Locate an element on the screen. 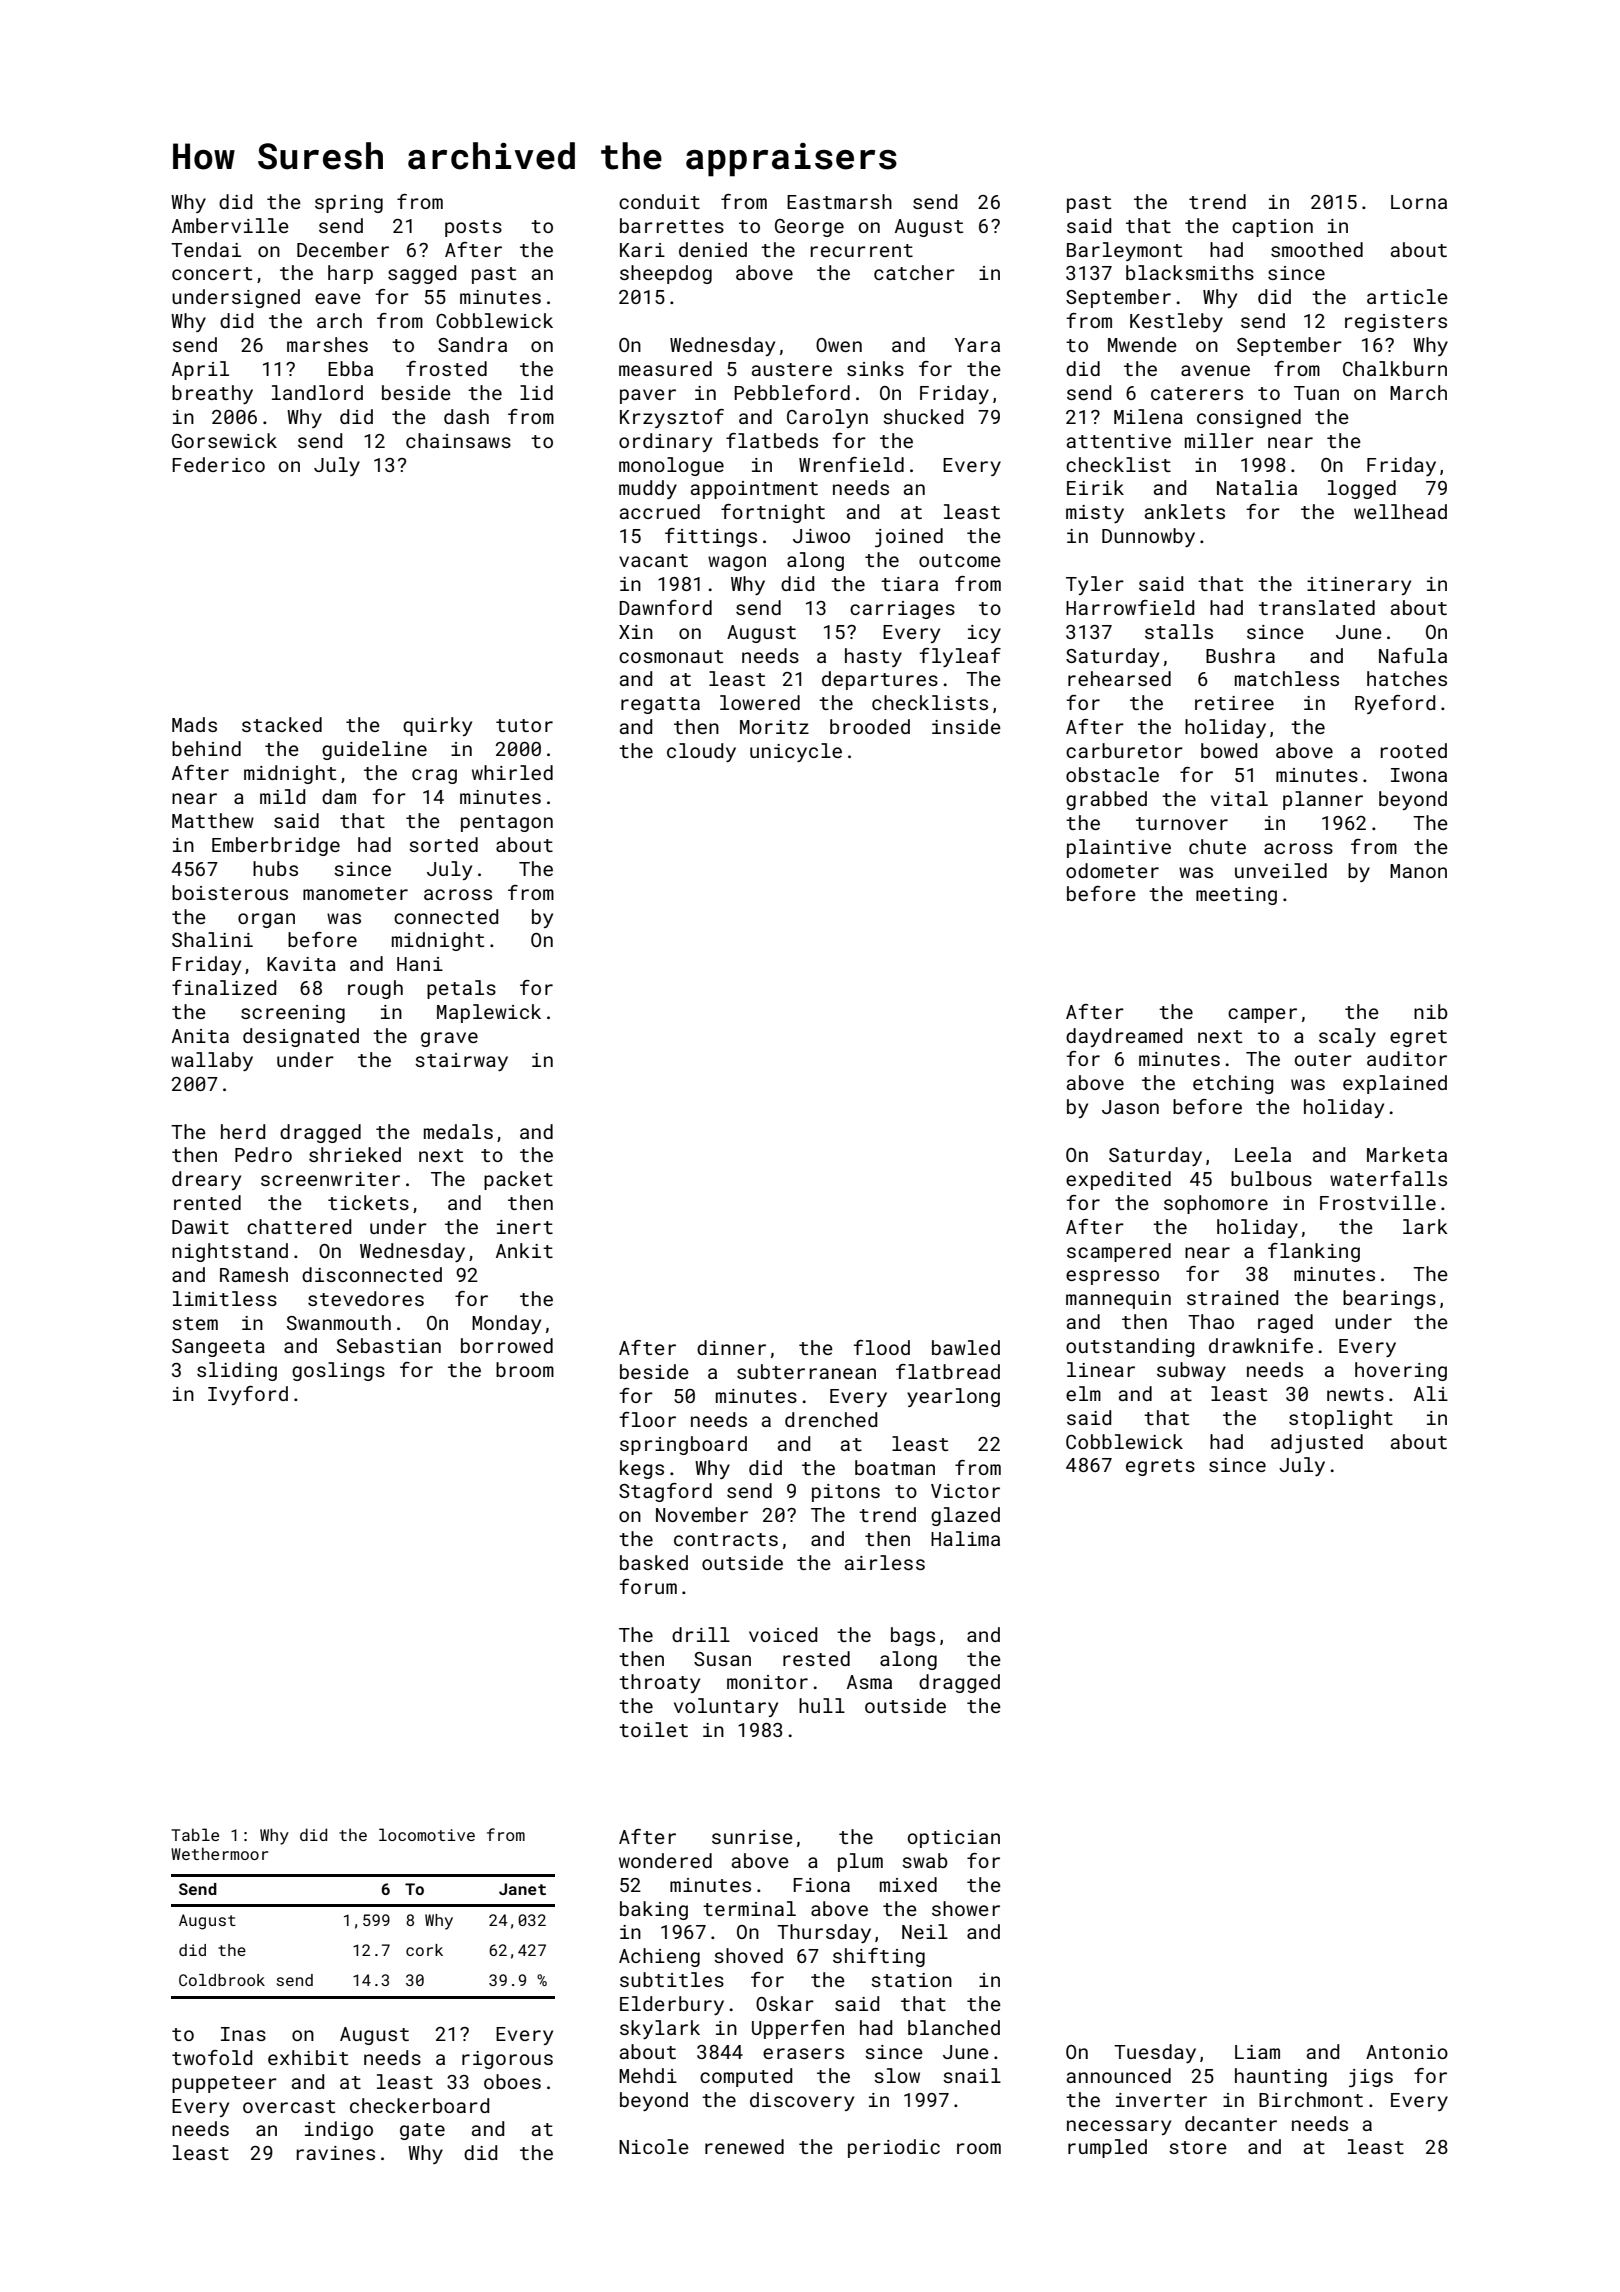 The image size is (1620, 2292). stalls is located at coordinates (1179, 631).
